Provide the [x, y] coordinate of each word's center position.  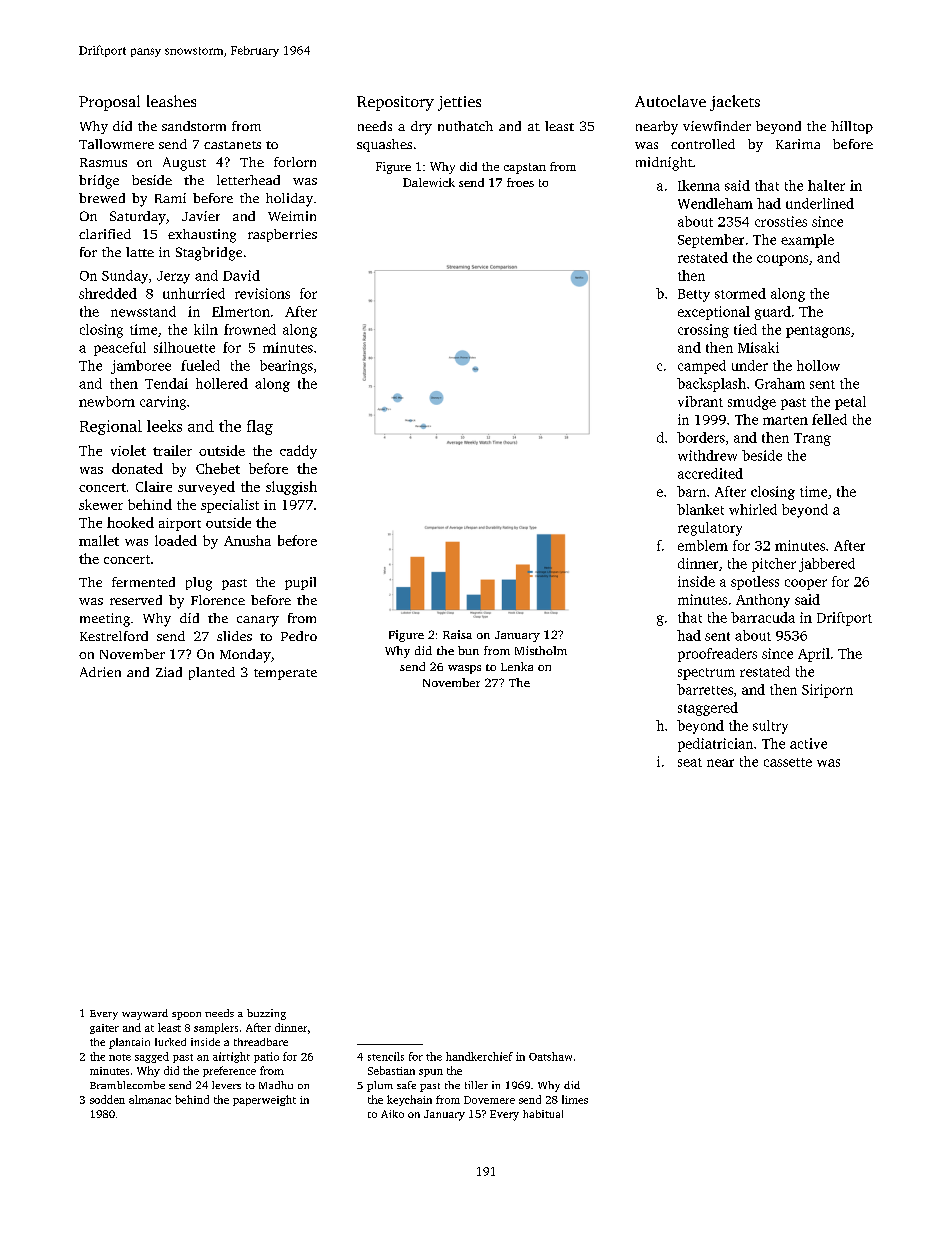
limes [575, 1099]
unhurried [194, 293]
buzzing [266, 1014]
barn [691, 491]
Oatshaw [550, 1056]
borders [701, 437]
